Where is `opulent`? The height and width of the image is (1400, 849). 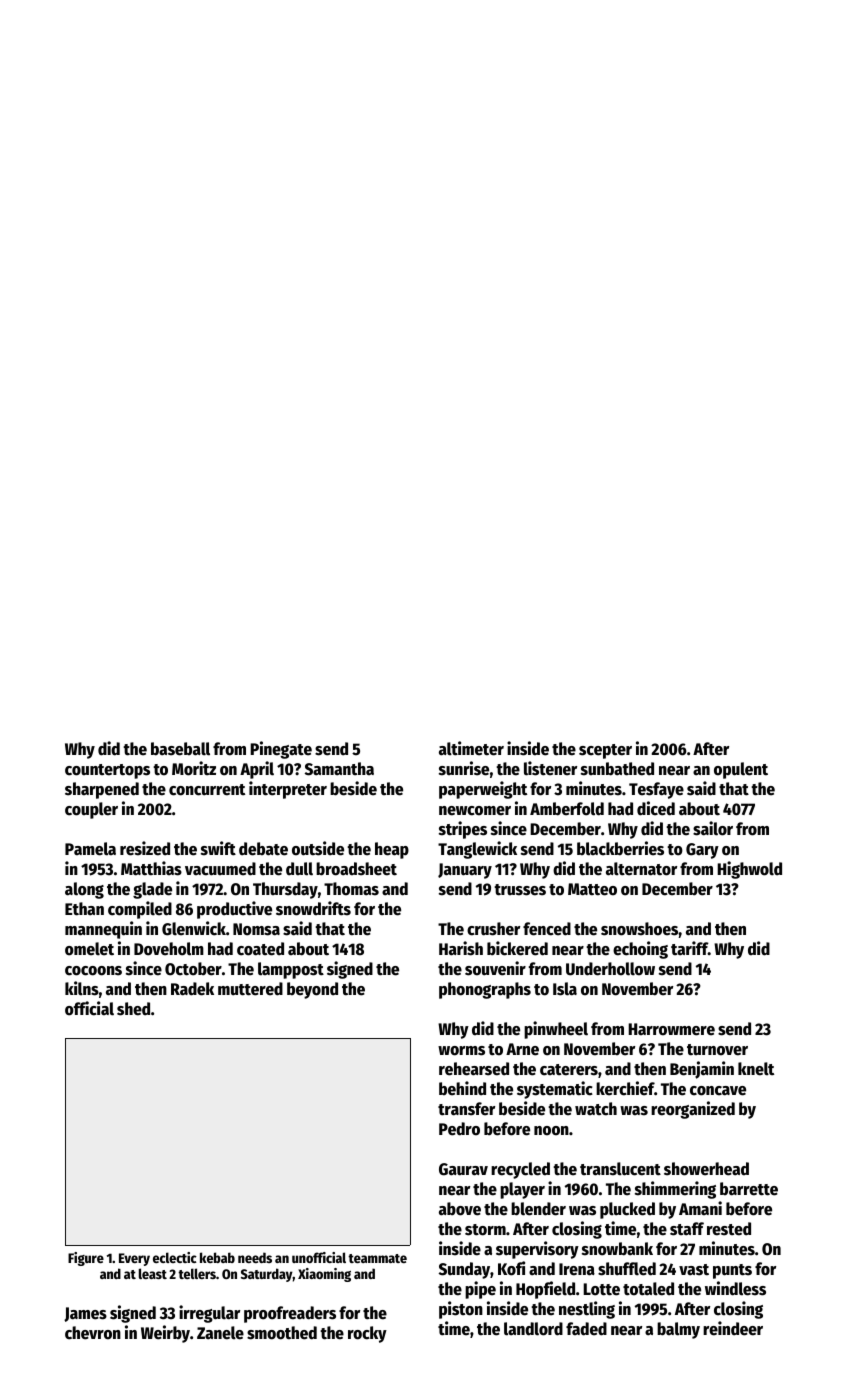
opulent is located at coordinates (741, 770).
